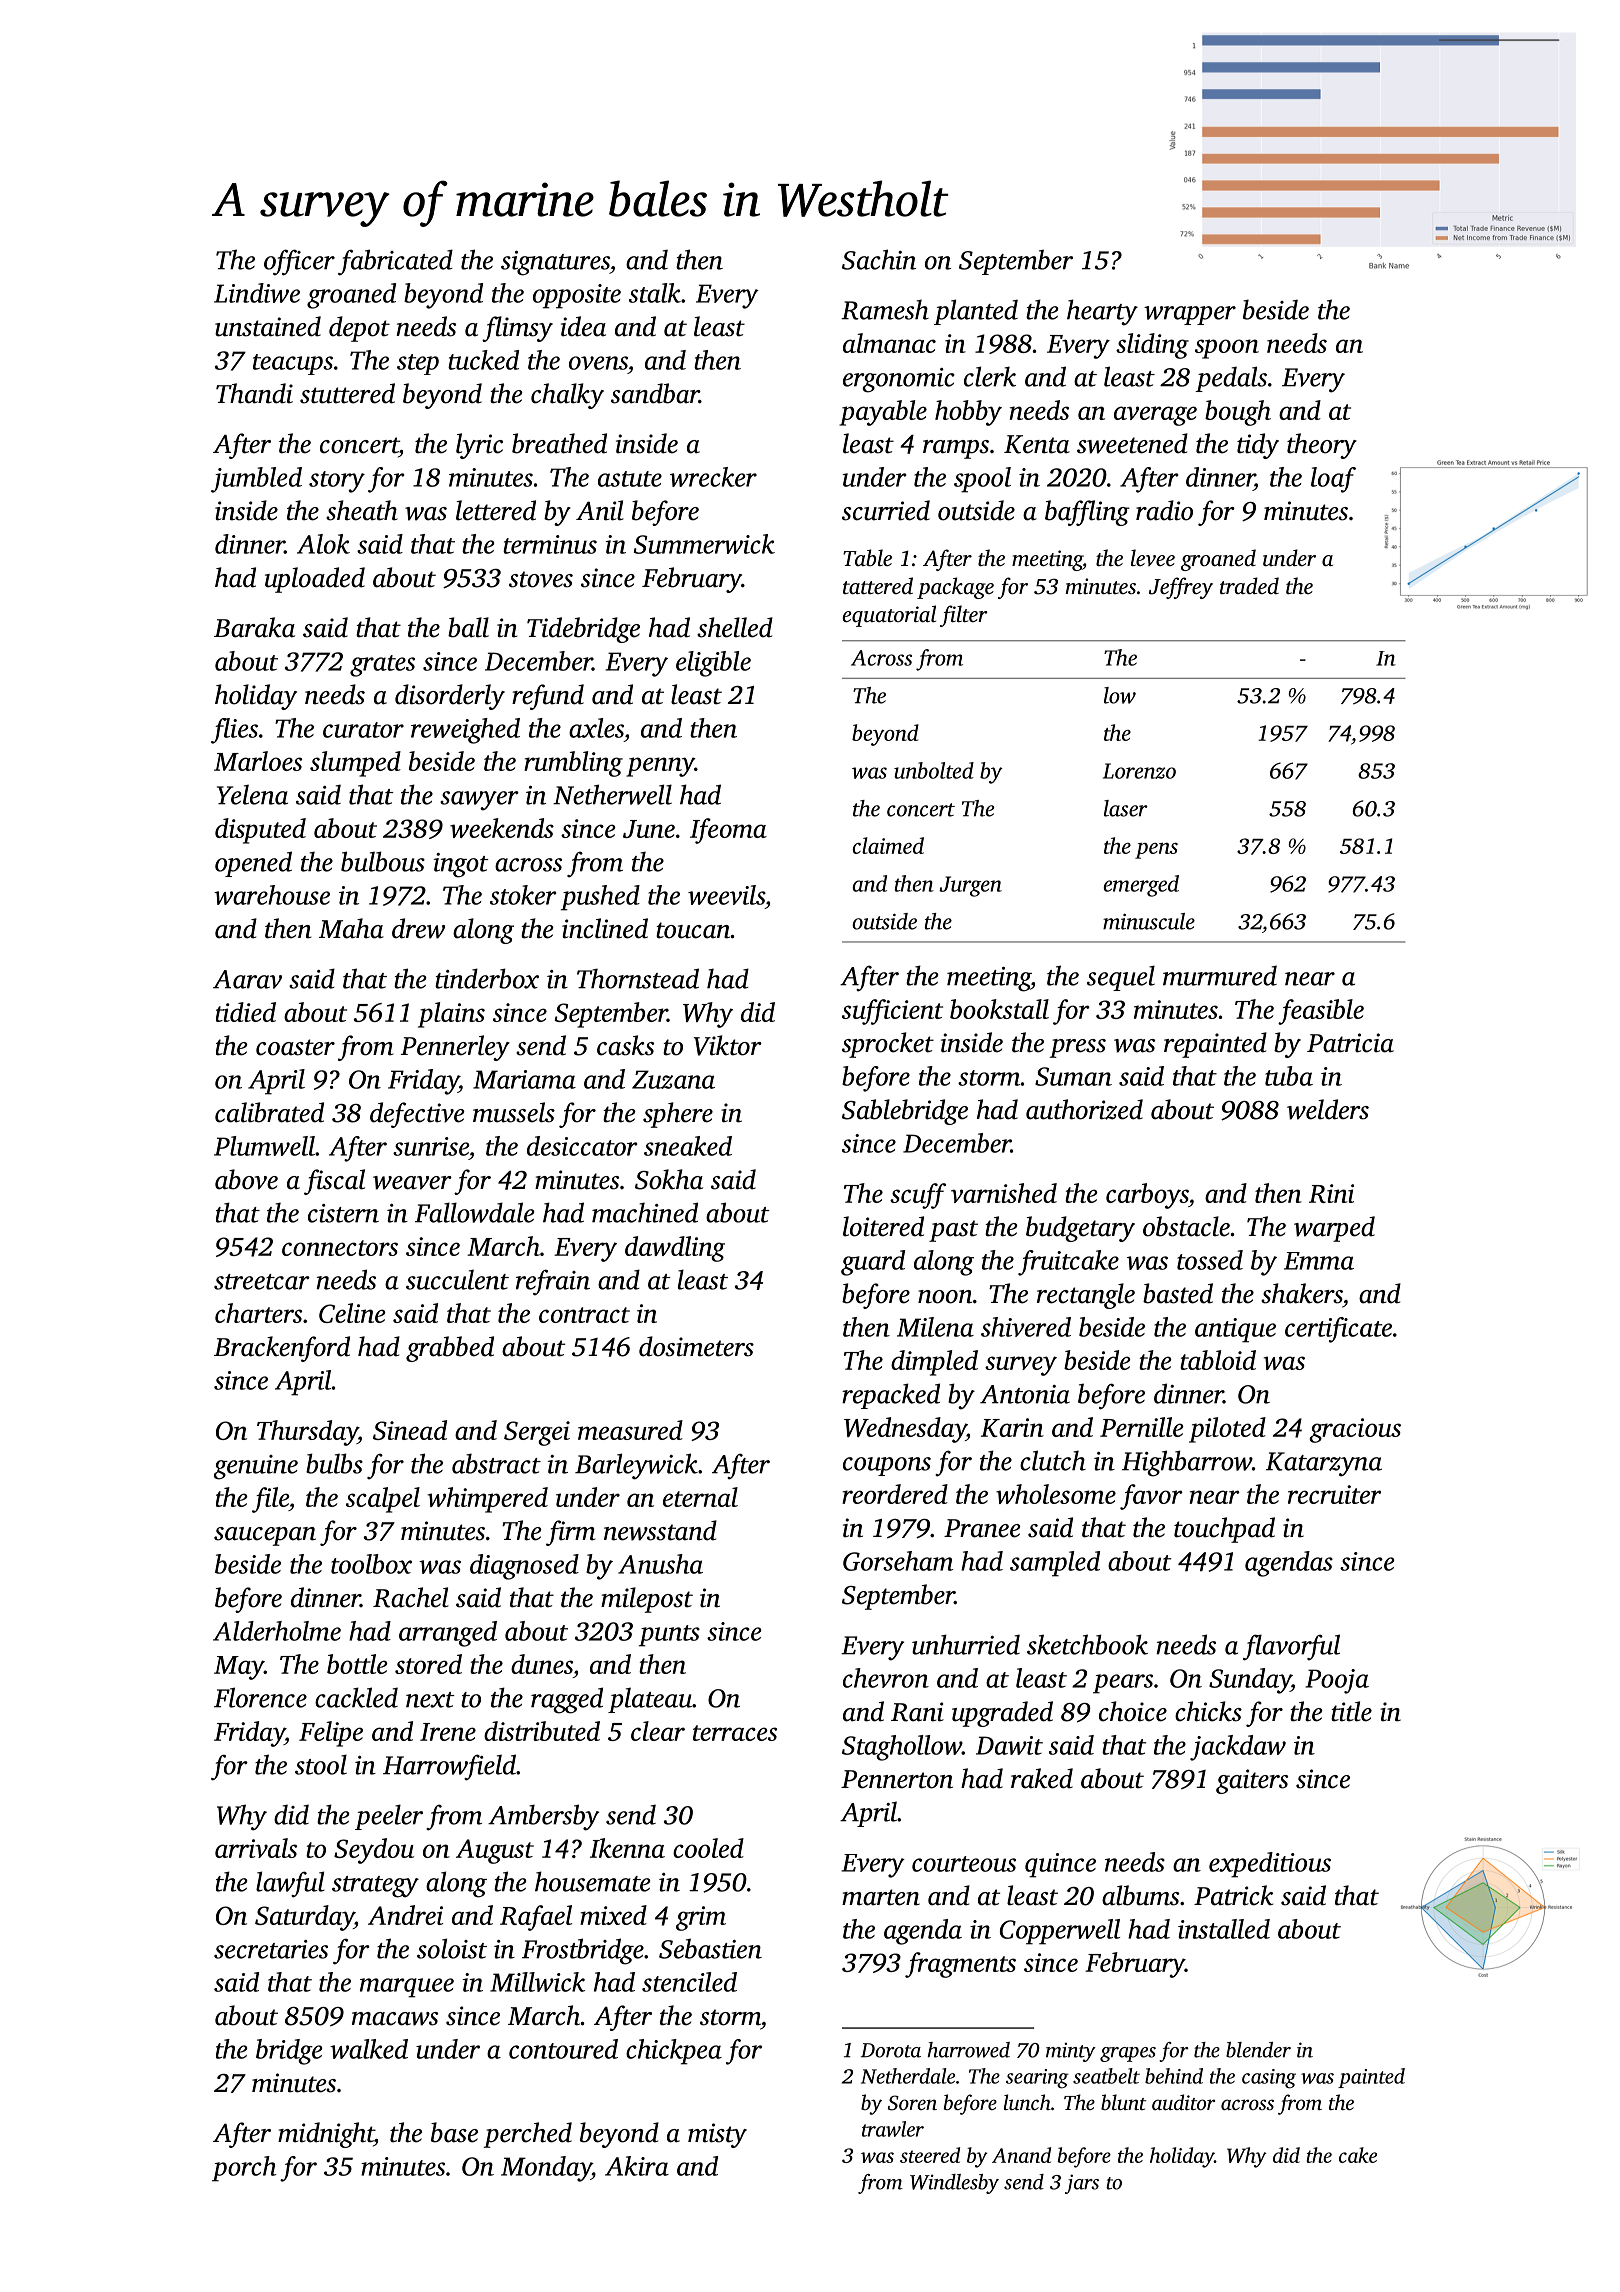  What do you see at coordinates (675, 1249) in the image?
I see `dawdling` at bounding box center [675, 1249].
